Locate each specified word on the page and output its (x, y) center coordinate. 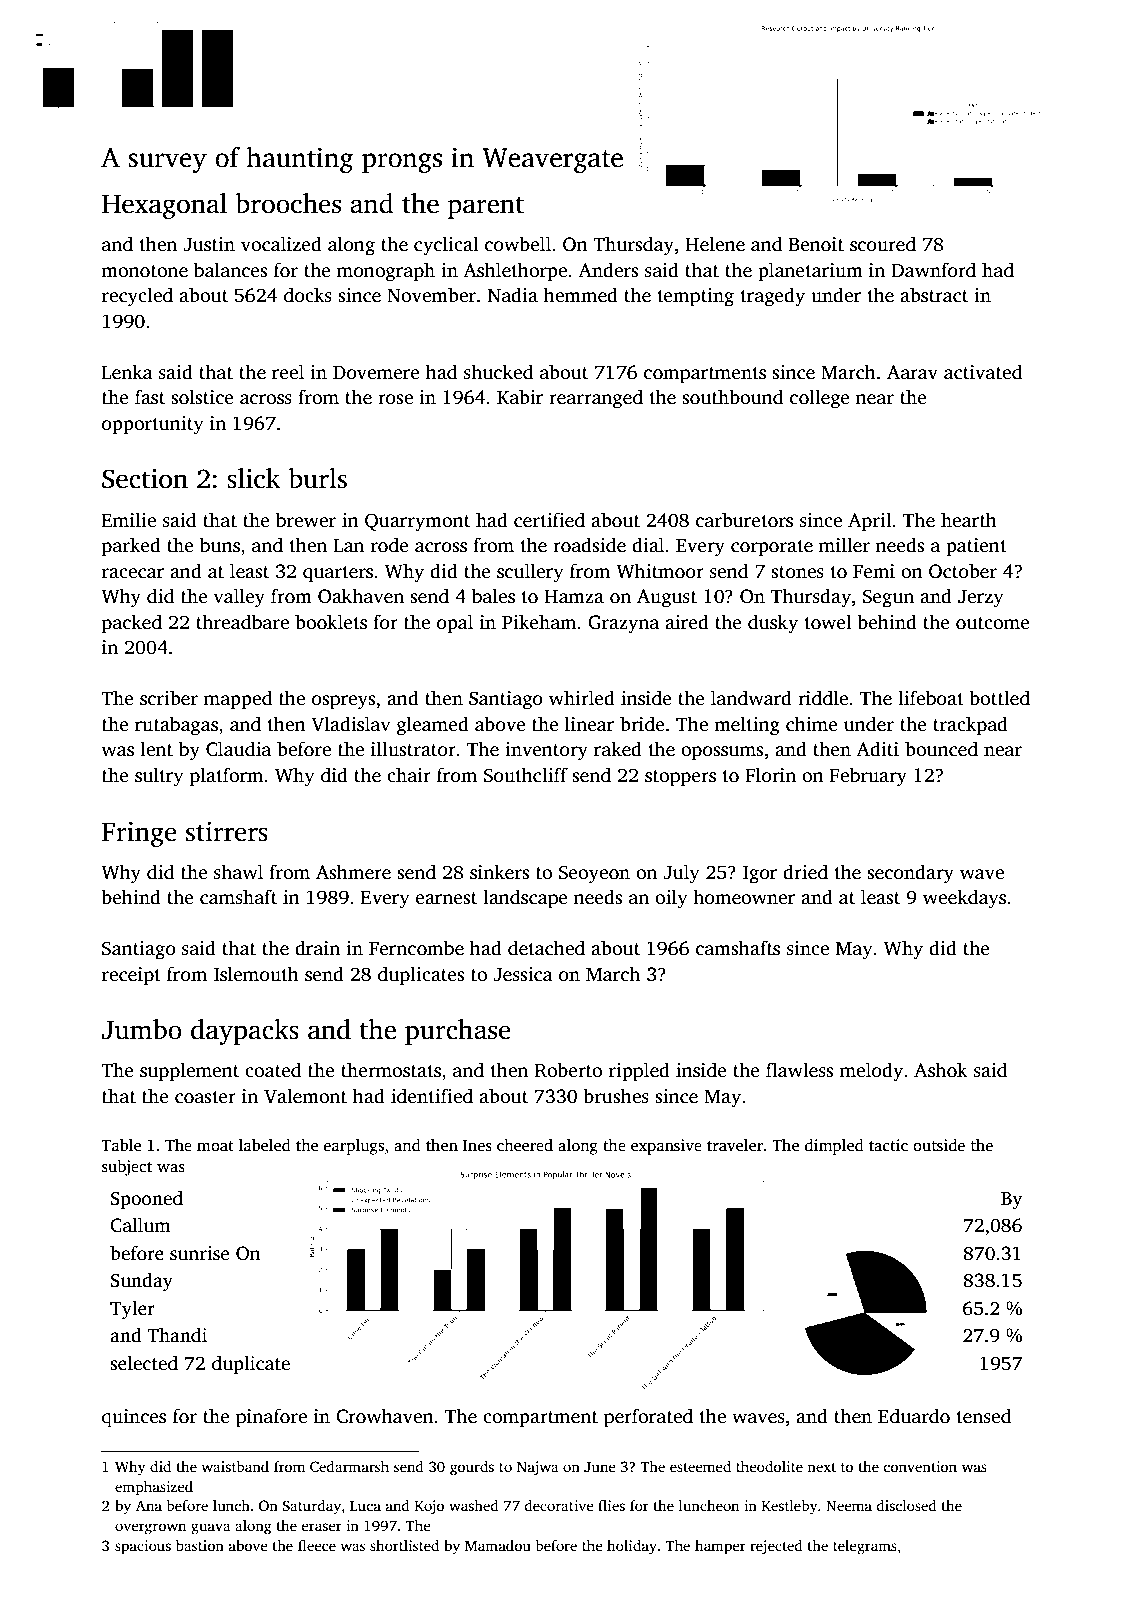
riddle (823, 698)
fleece (317, 1545)
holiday (632, 1547)
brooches (288, 203)
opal (455, 624)
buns (220, 545)
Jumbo (142, 1029)
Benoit (816, 244)
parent (486, 207)
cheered (525, 1145)
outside (939, 1145)
